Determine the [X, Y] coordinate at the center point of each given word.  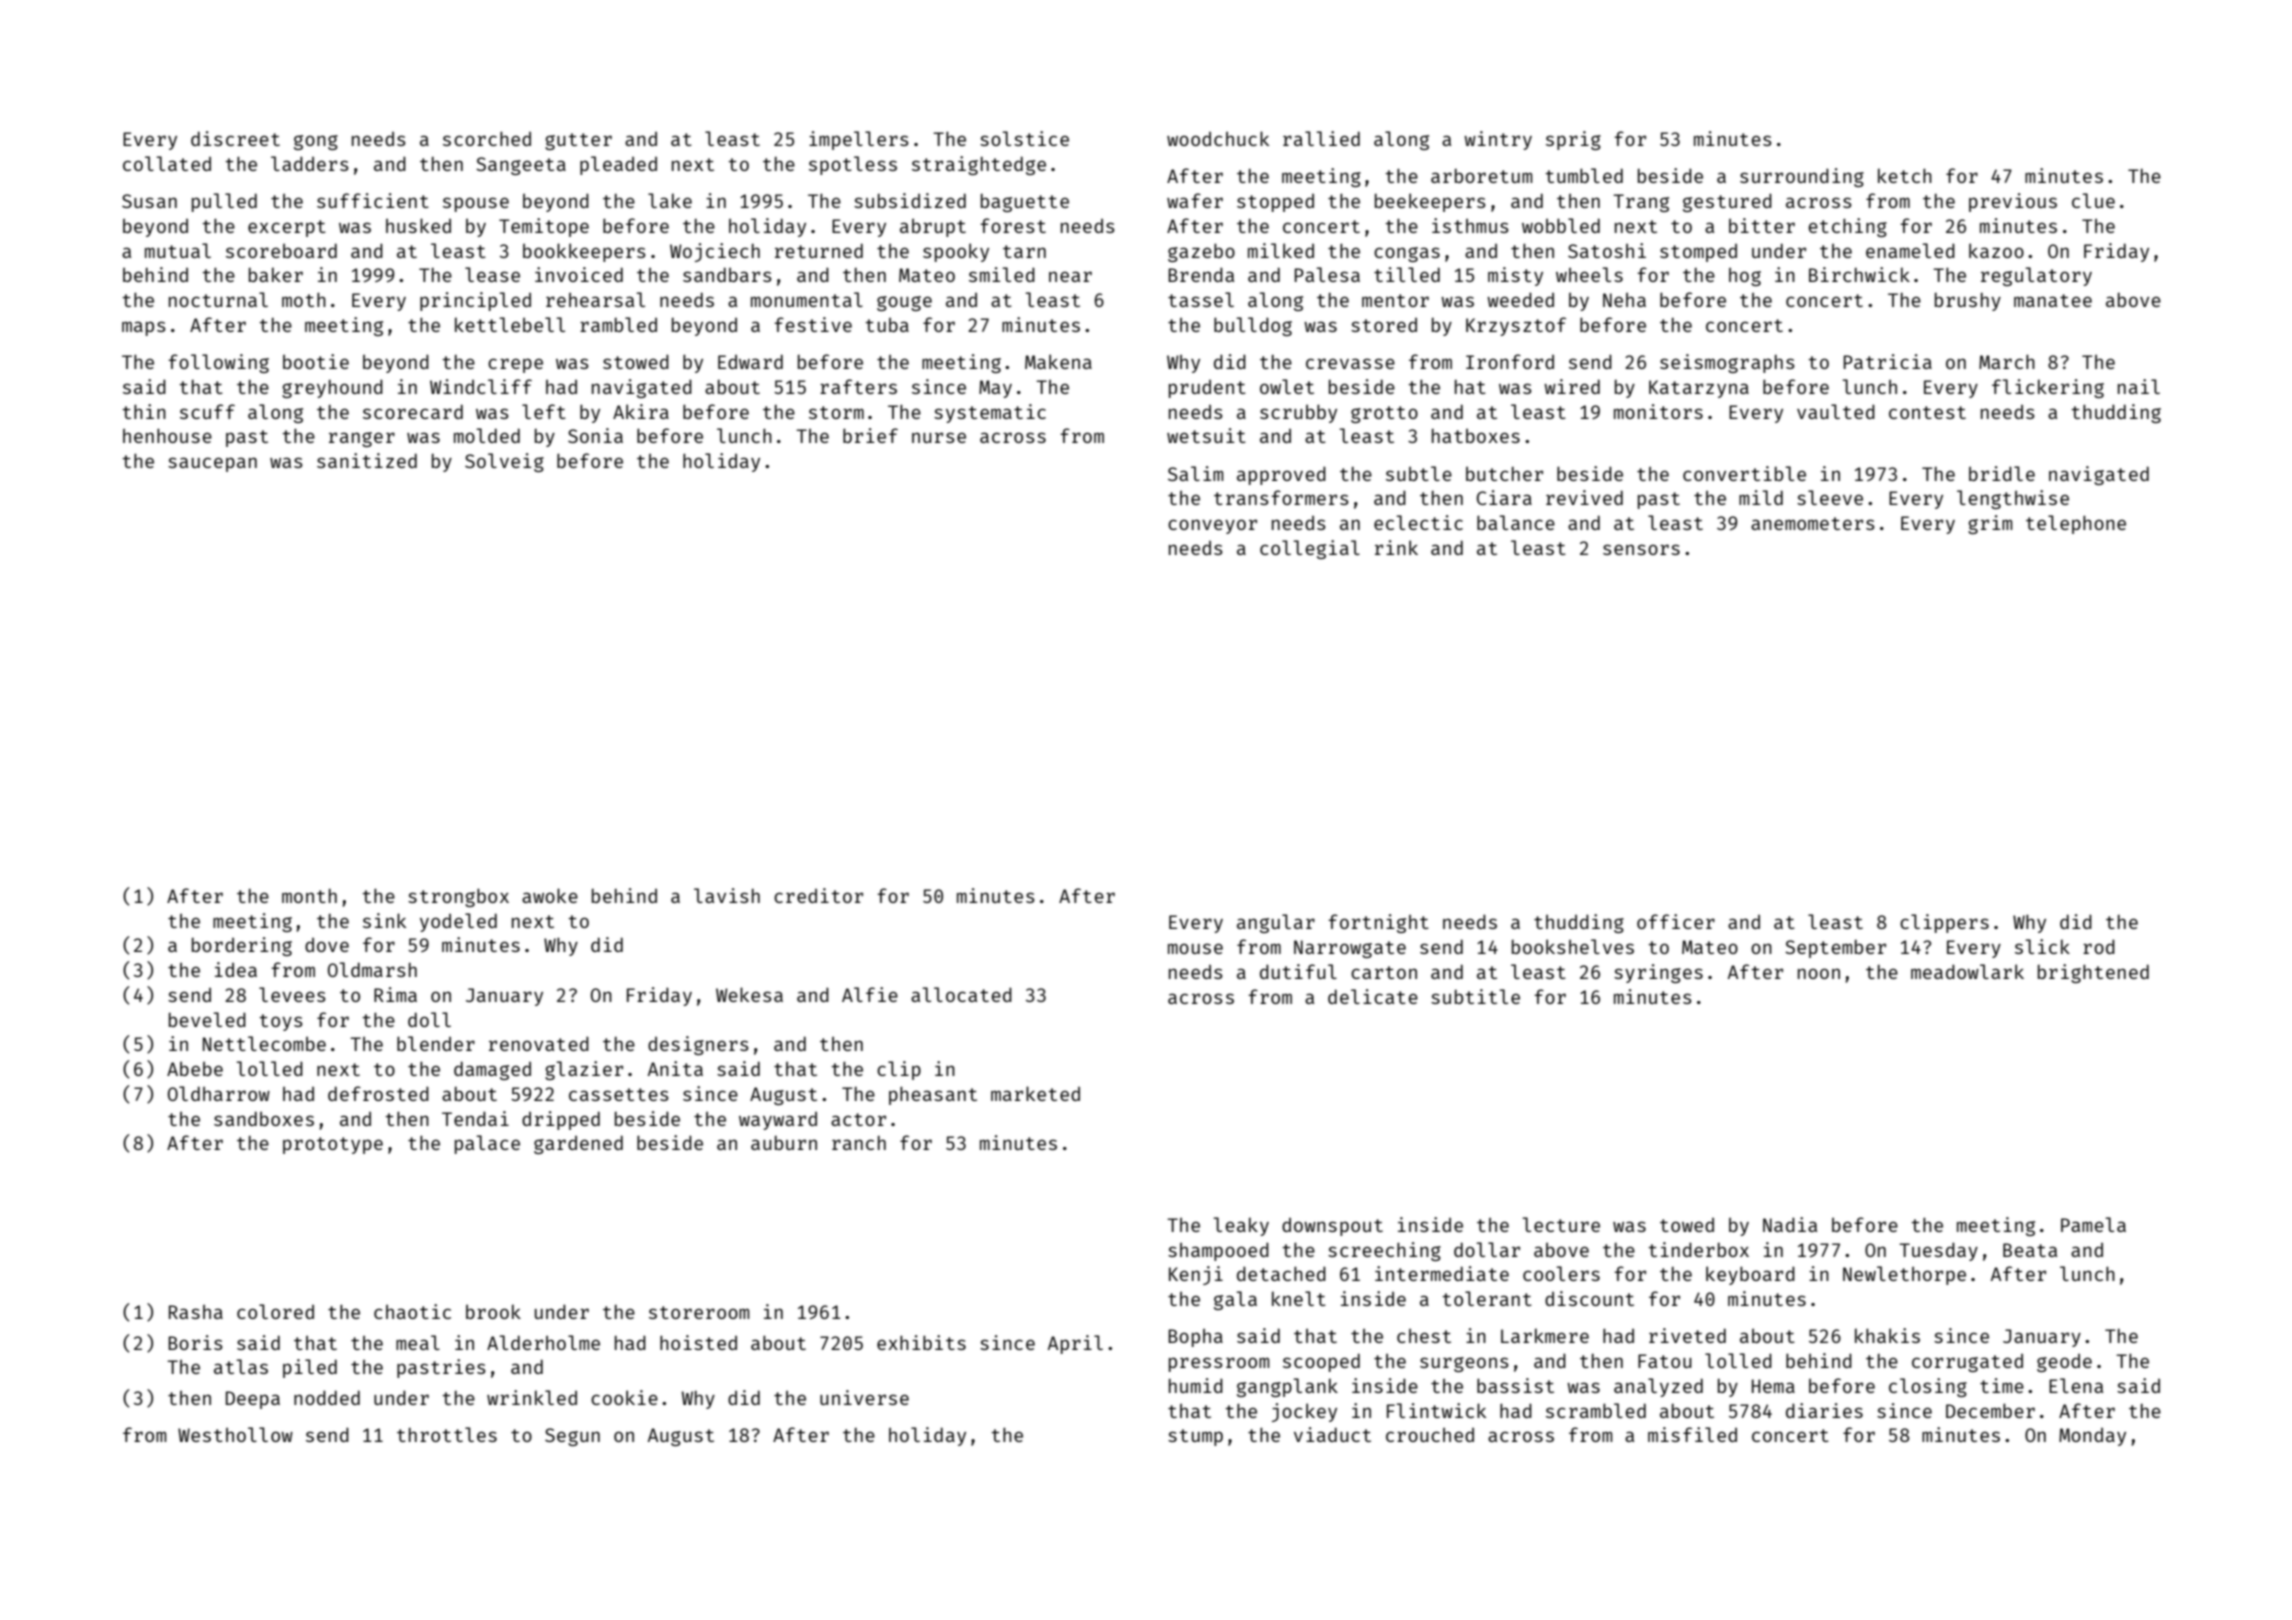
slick [2042, 946]
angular [1276, 923]
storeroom [699, 1312]
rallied [1321, 138]
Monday [2092, 1437]
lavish [727, 895]
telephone [2076, 524]
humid [1196, 1385]
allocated [961, 994]
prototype [333, 1145]
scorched [487, 139]
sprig [1573, 140]
